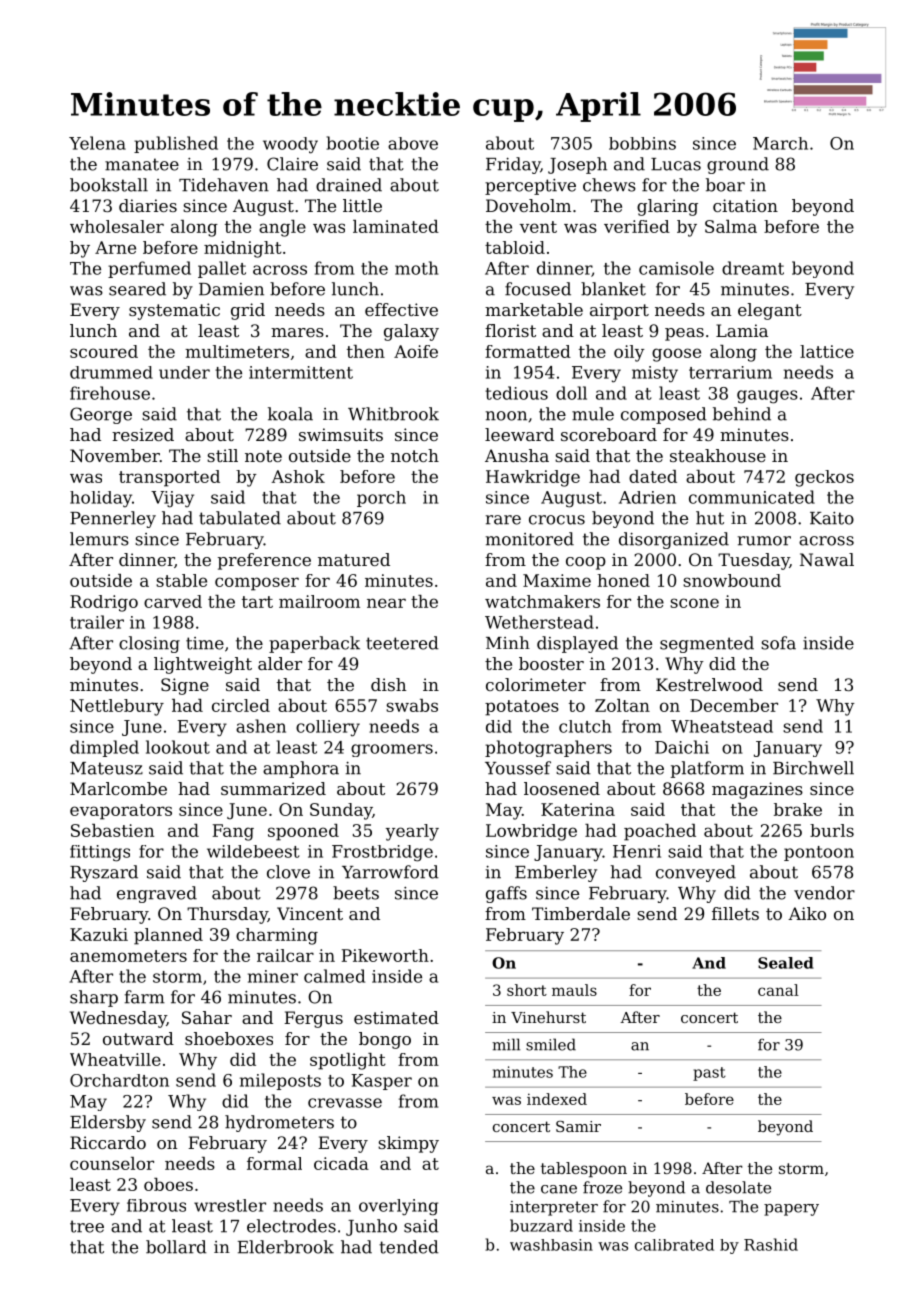  What do you see at coordinates (128, 956) in the page?
I see `anemometers` at bounding box center [128, 956].
